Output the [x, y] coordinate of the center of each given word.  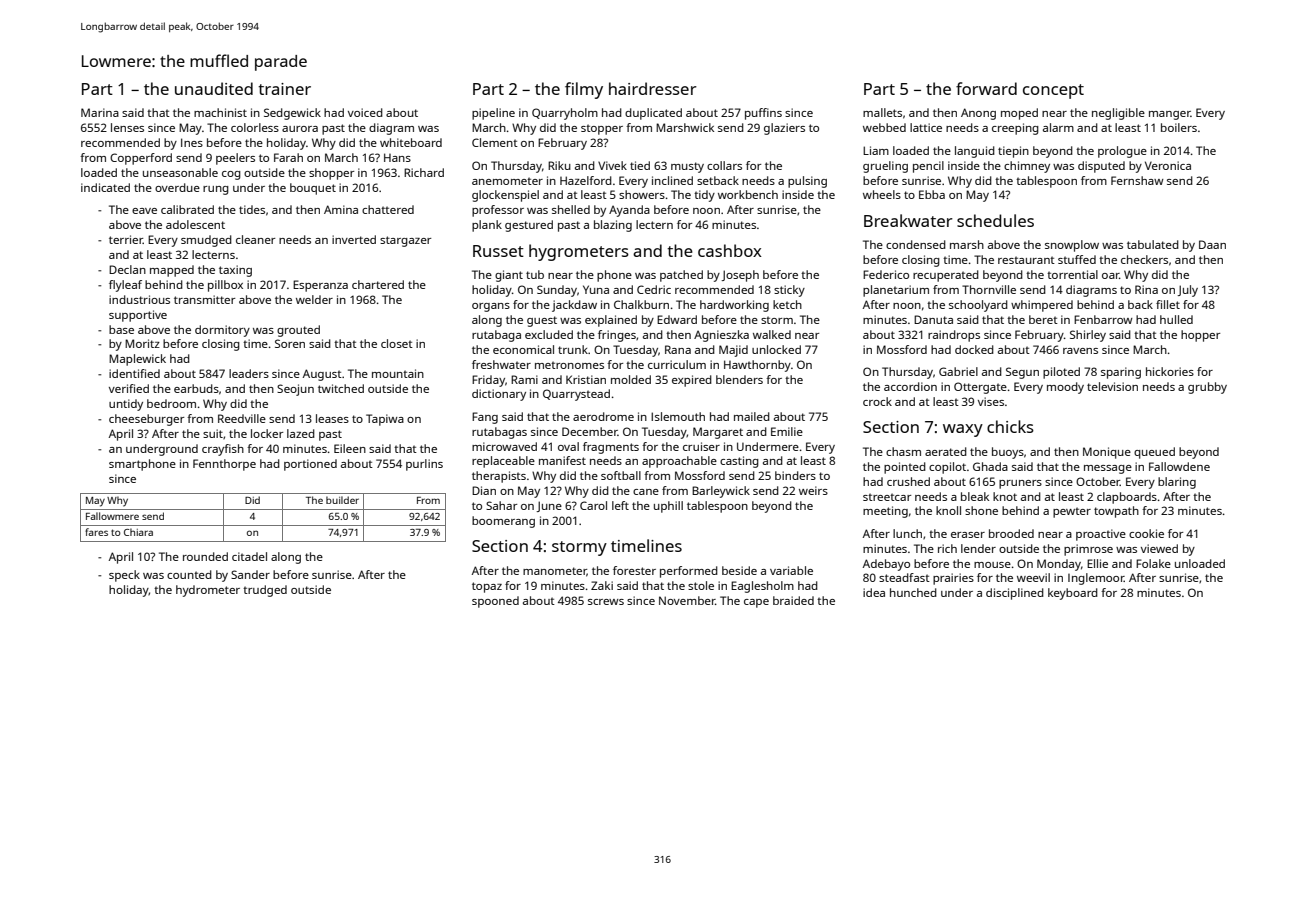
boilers [1179, 127]
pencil [928, 167]
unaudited [214, 88]
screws [606, 602]
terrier [126, 239]
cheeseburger [146, 420]
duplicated [653, 114]
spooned [495, 602]
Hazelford [586, 180]
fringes [617, 336]
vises [991, 401]
